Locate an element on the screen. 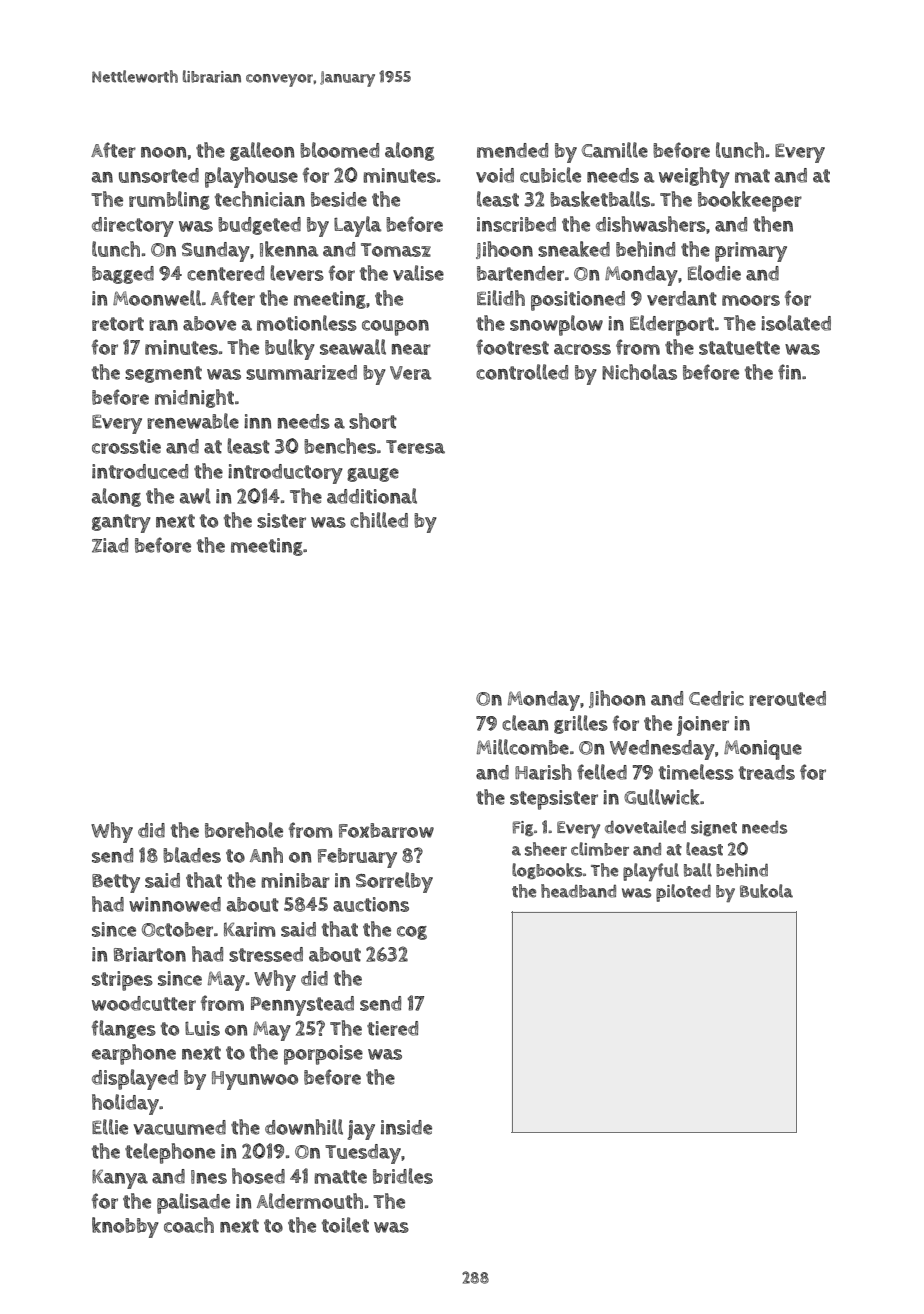 This screenshot has height=1314, width=924. retort is located at coordinates (118, 324).
